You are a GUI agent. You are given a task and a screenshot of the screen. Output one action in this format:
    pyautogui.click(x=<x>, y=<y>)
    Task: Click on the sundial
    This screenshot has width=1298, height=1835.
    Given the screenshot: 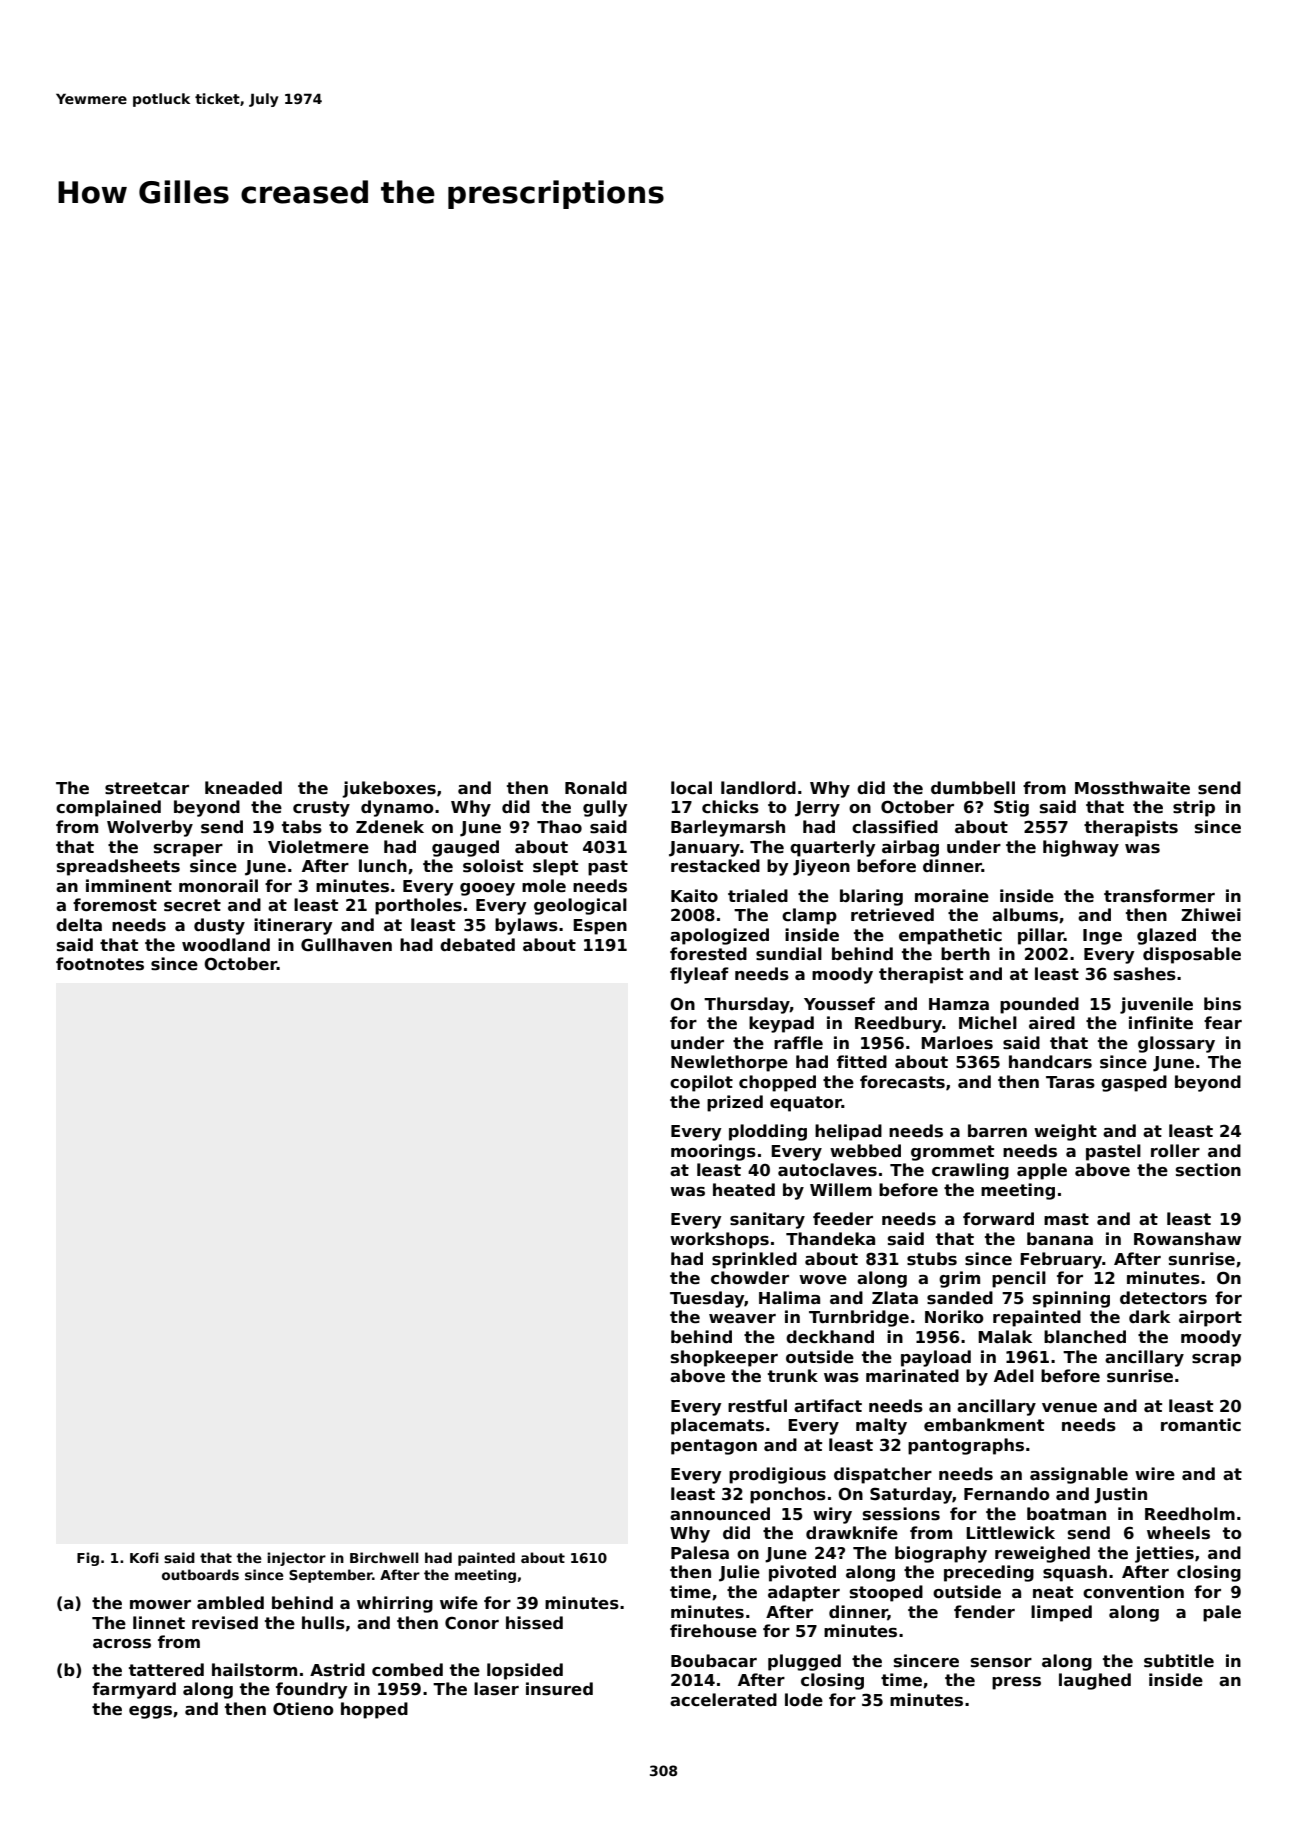 What is the action you would take?
    pyautogui.click(x=789, y=954)
